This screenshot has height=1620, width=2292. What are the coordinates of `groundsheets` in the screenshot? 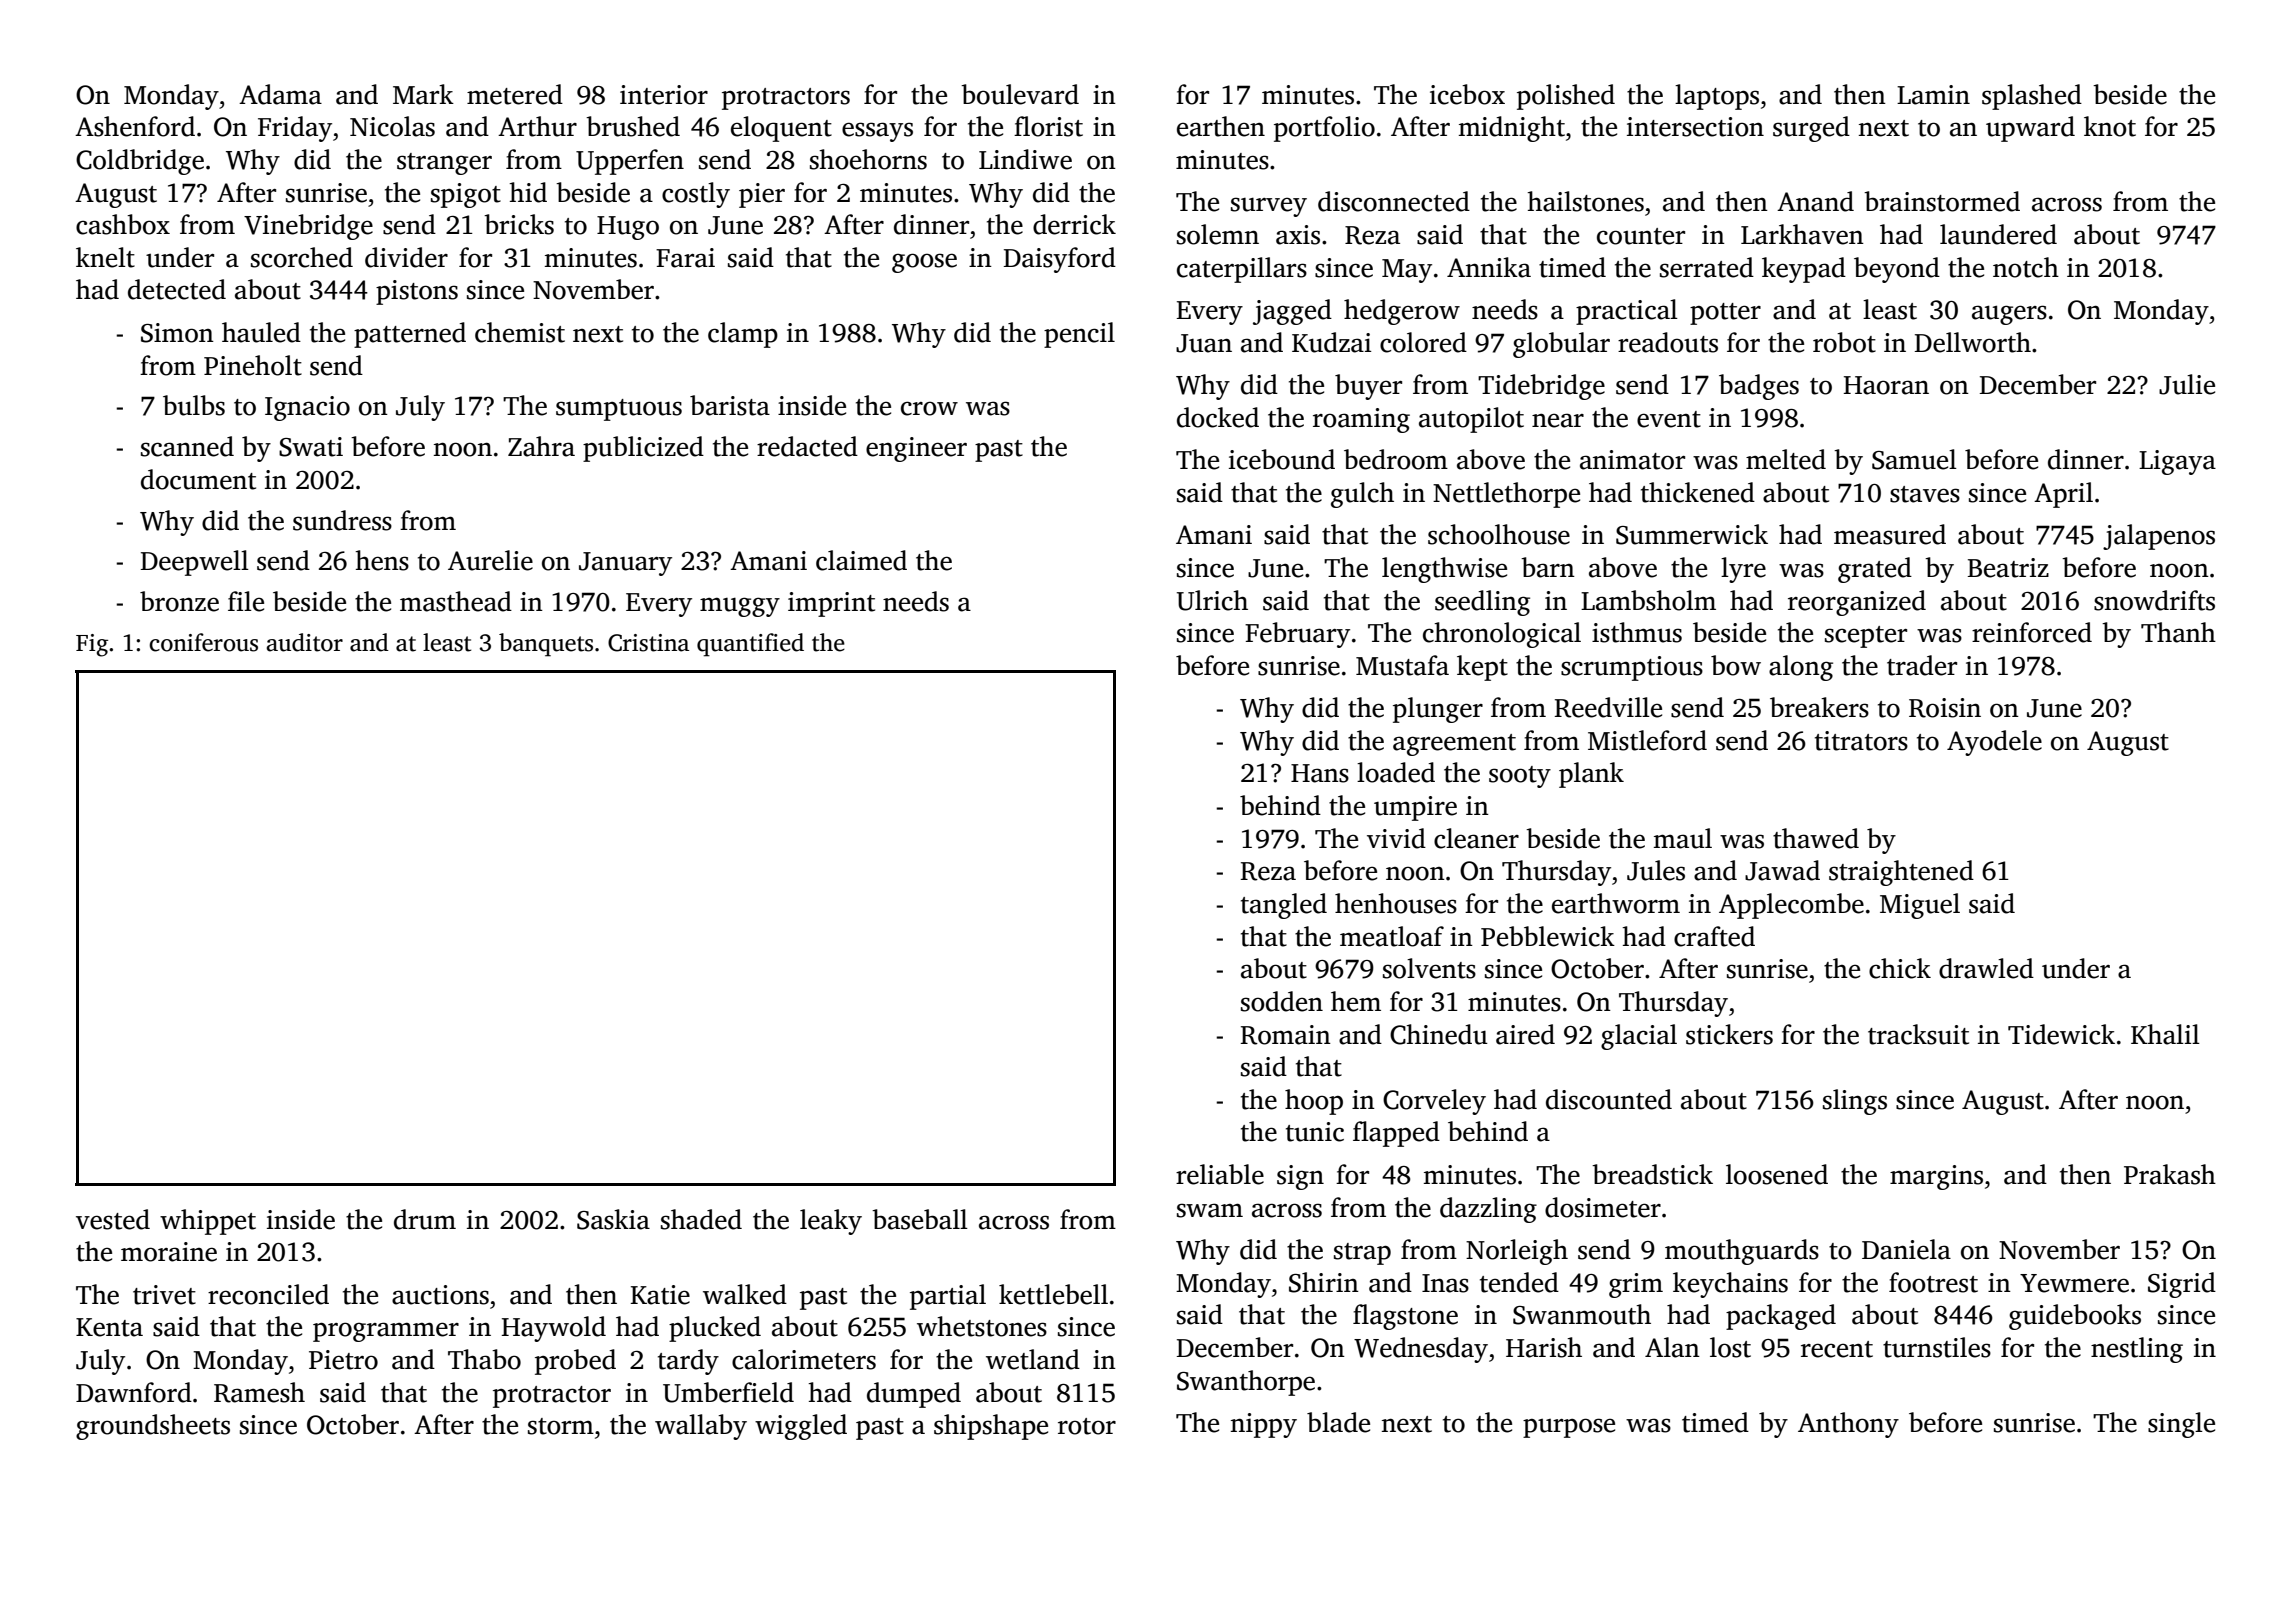 It's located at (153, 1427).
